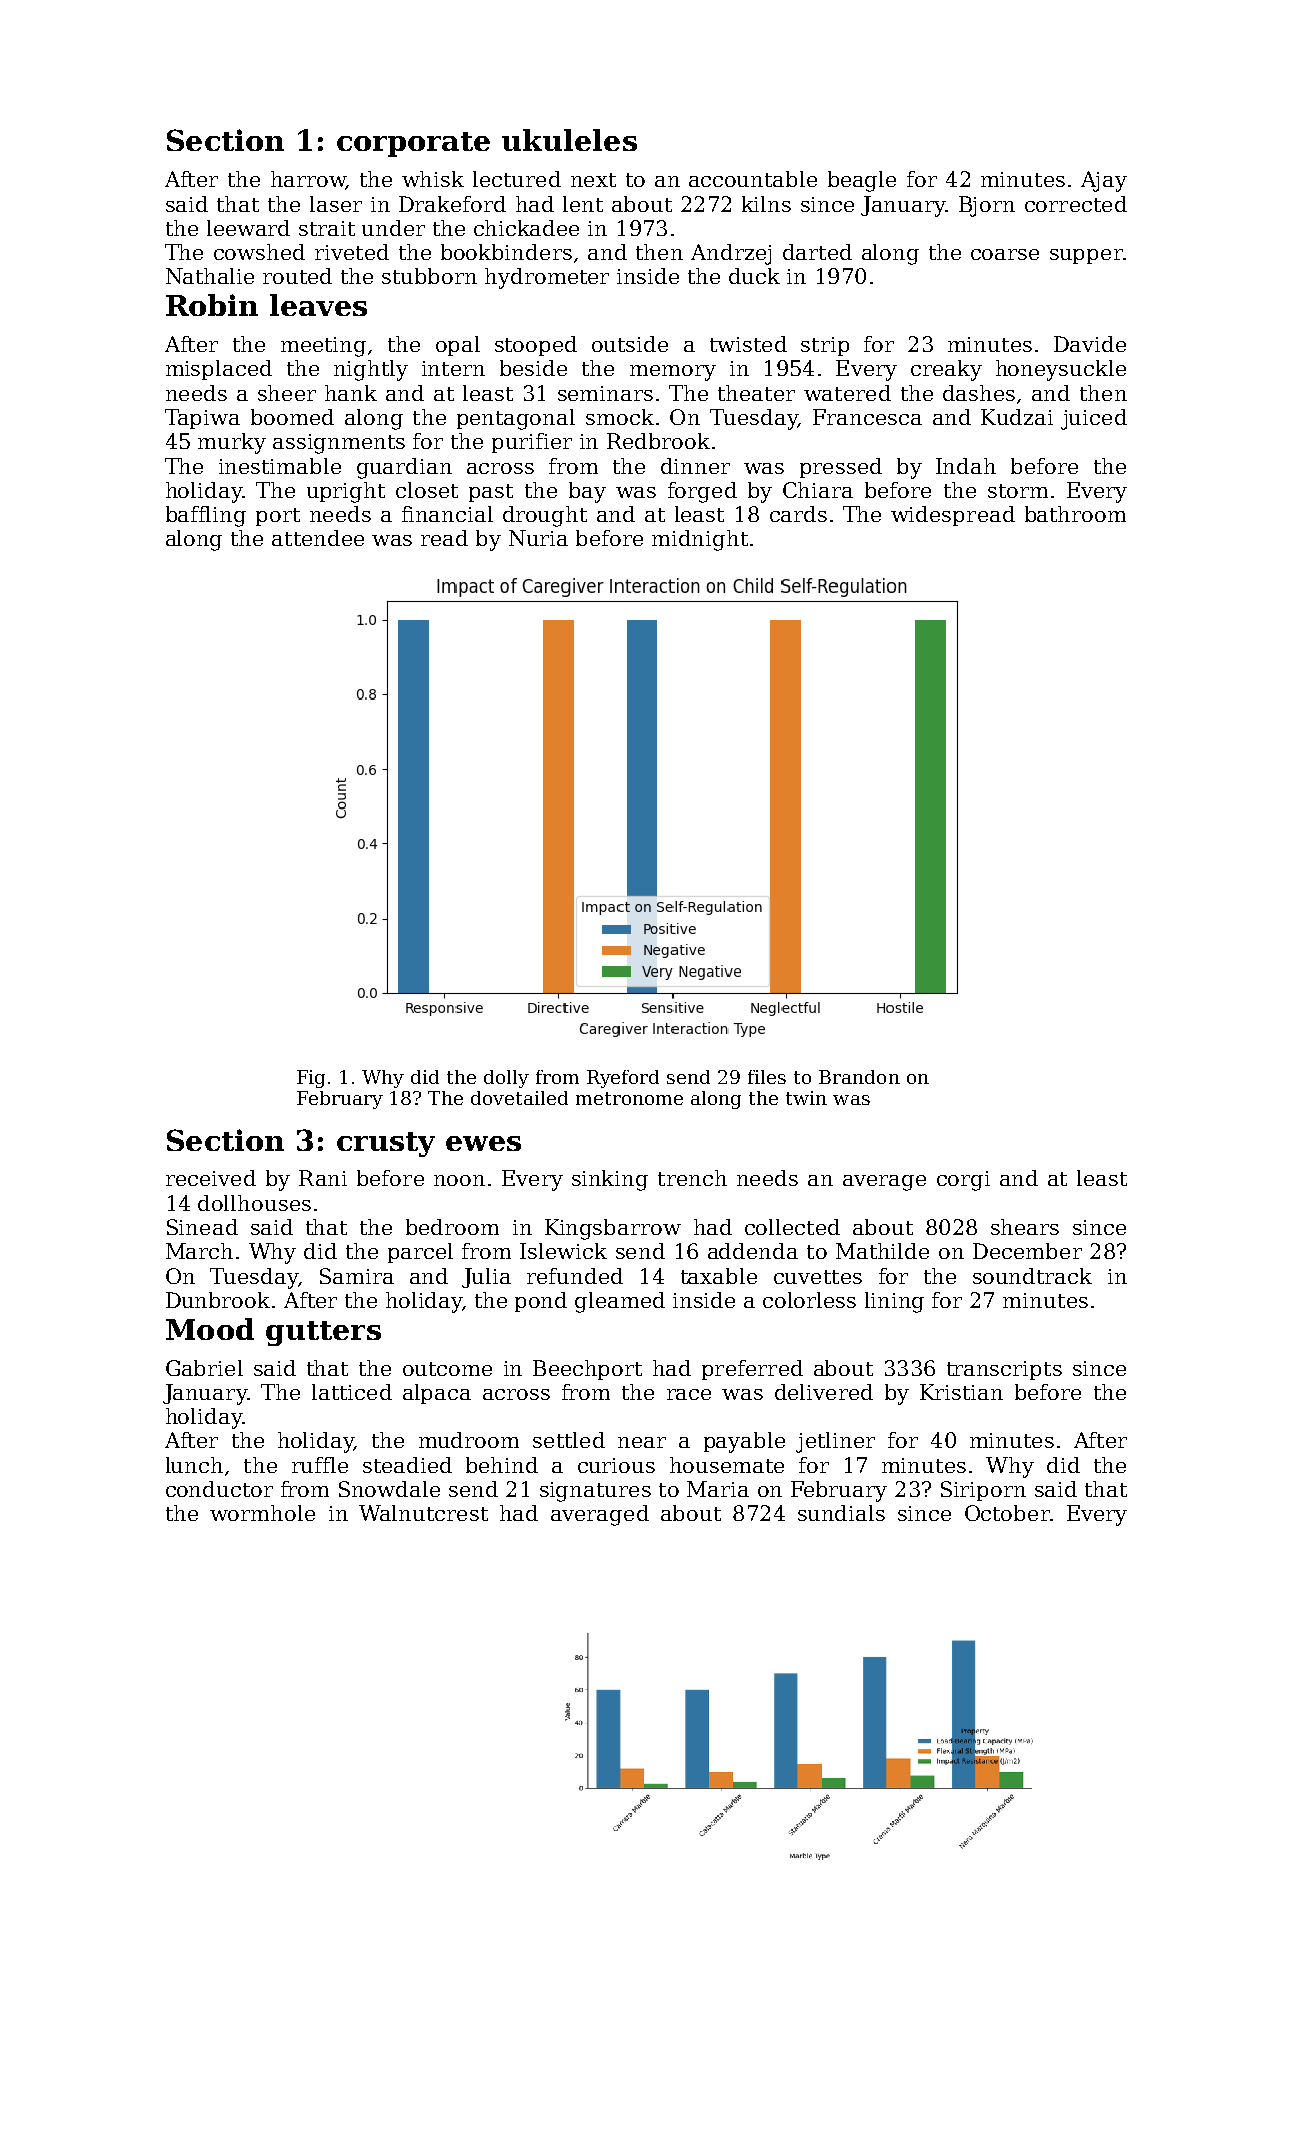 This document has height=2129, width=1292. What do you see at coordinates (318, 538) in the document?
I see `attendee` at bounding box center [318, 538].
